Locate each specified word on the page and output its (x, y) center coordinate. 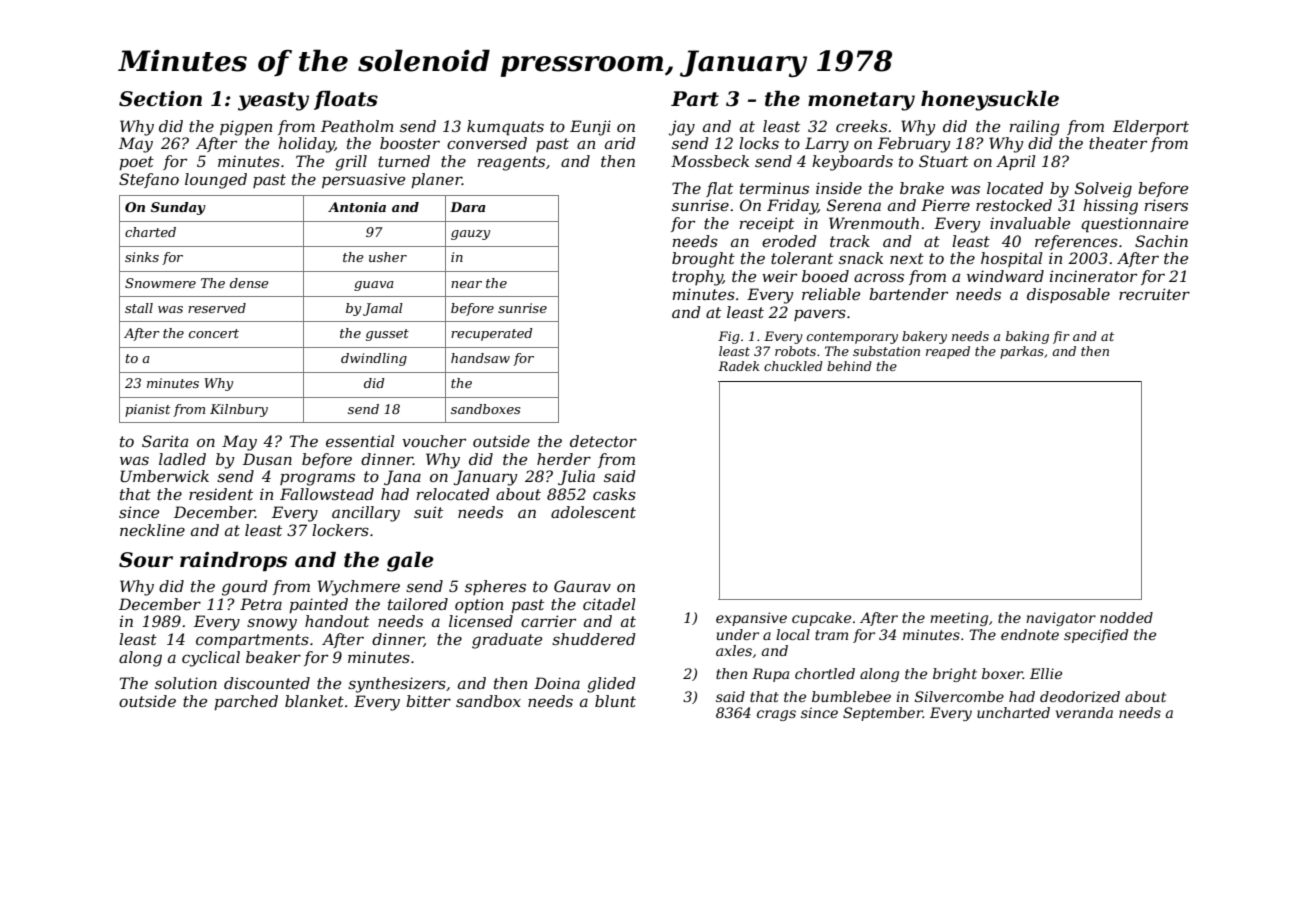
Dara (467, 207)
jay (682, 128)
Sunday (178, 208)
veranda (1084, 712)
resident (221, 494)
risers (1166, 205)
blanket (314, 701)
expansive (751, 619)
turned (404, 161)
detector (603, 441)
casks (614, 494)
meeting (959, 619)
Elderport (1151, 127)
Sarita (165, 441)
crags (776, 715)
